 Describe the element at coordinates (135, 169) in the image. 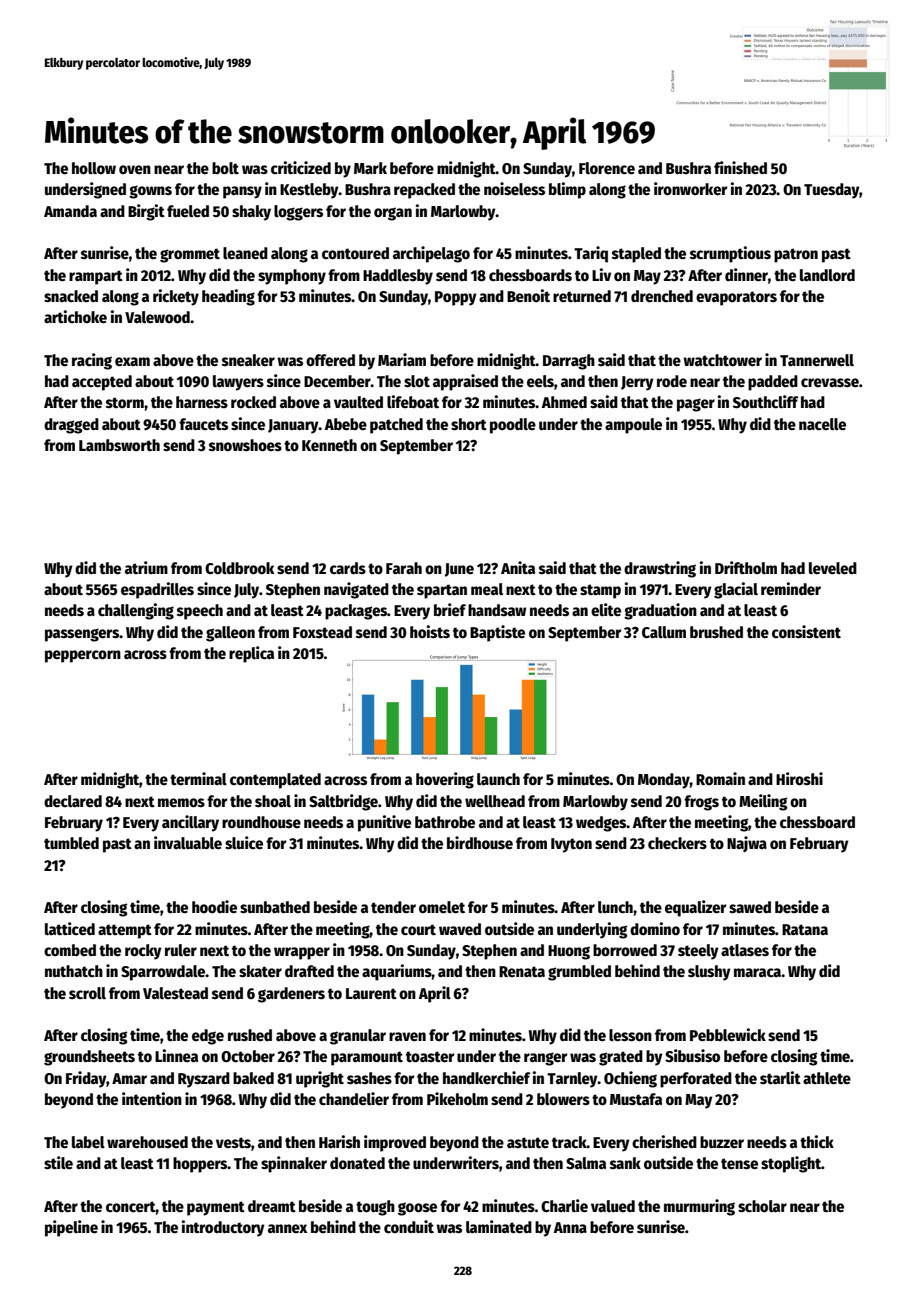

I see `oven` at that location.
